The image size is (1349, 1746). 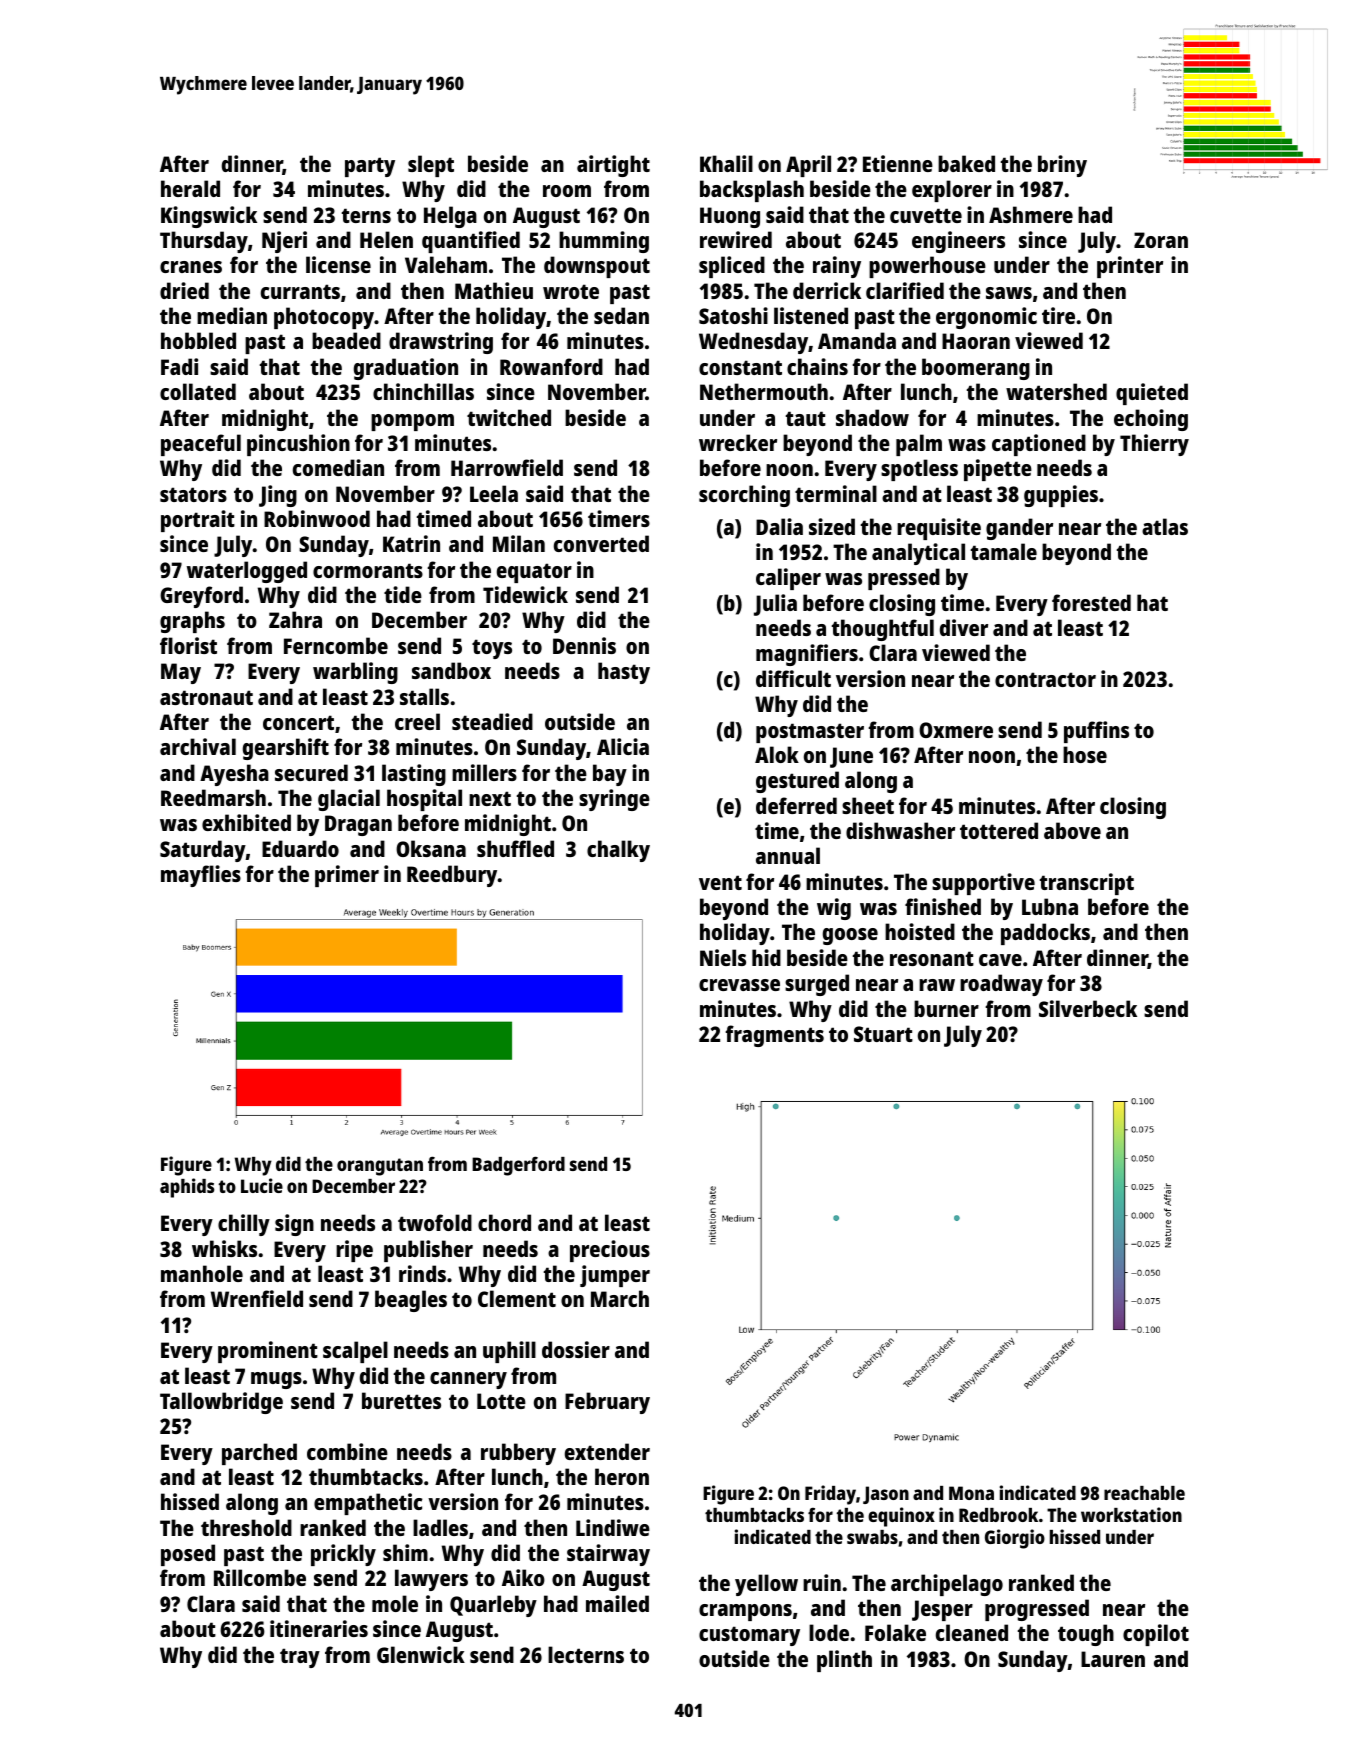 What do you see at coordinates (971, 1493) in the screenshot?
I see `Mona` at bounding box center [971, 1493].
